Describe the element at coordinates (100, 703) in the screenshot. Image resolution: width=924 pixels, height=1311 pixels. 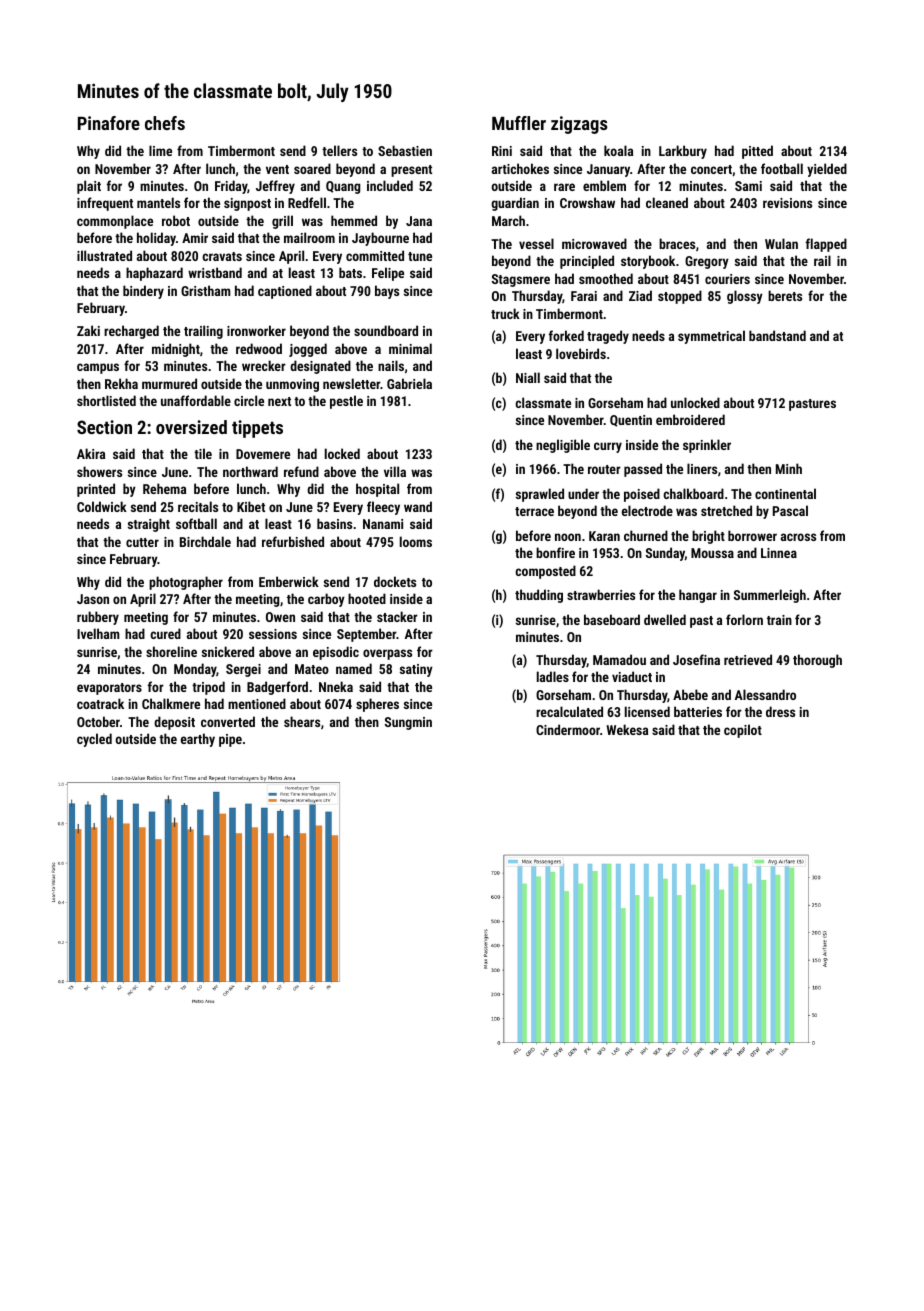
I see `coatrack` at that location.
